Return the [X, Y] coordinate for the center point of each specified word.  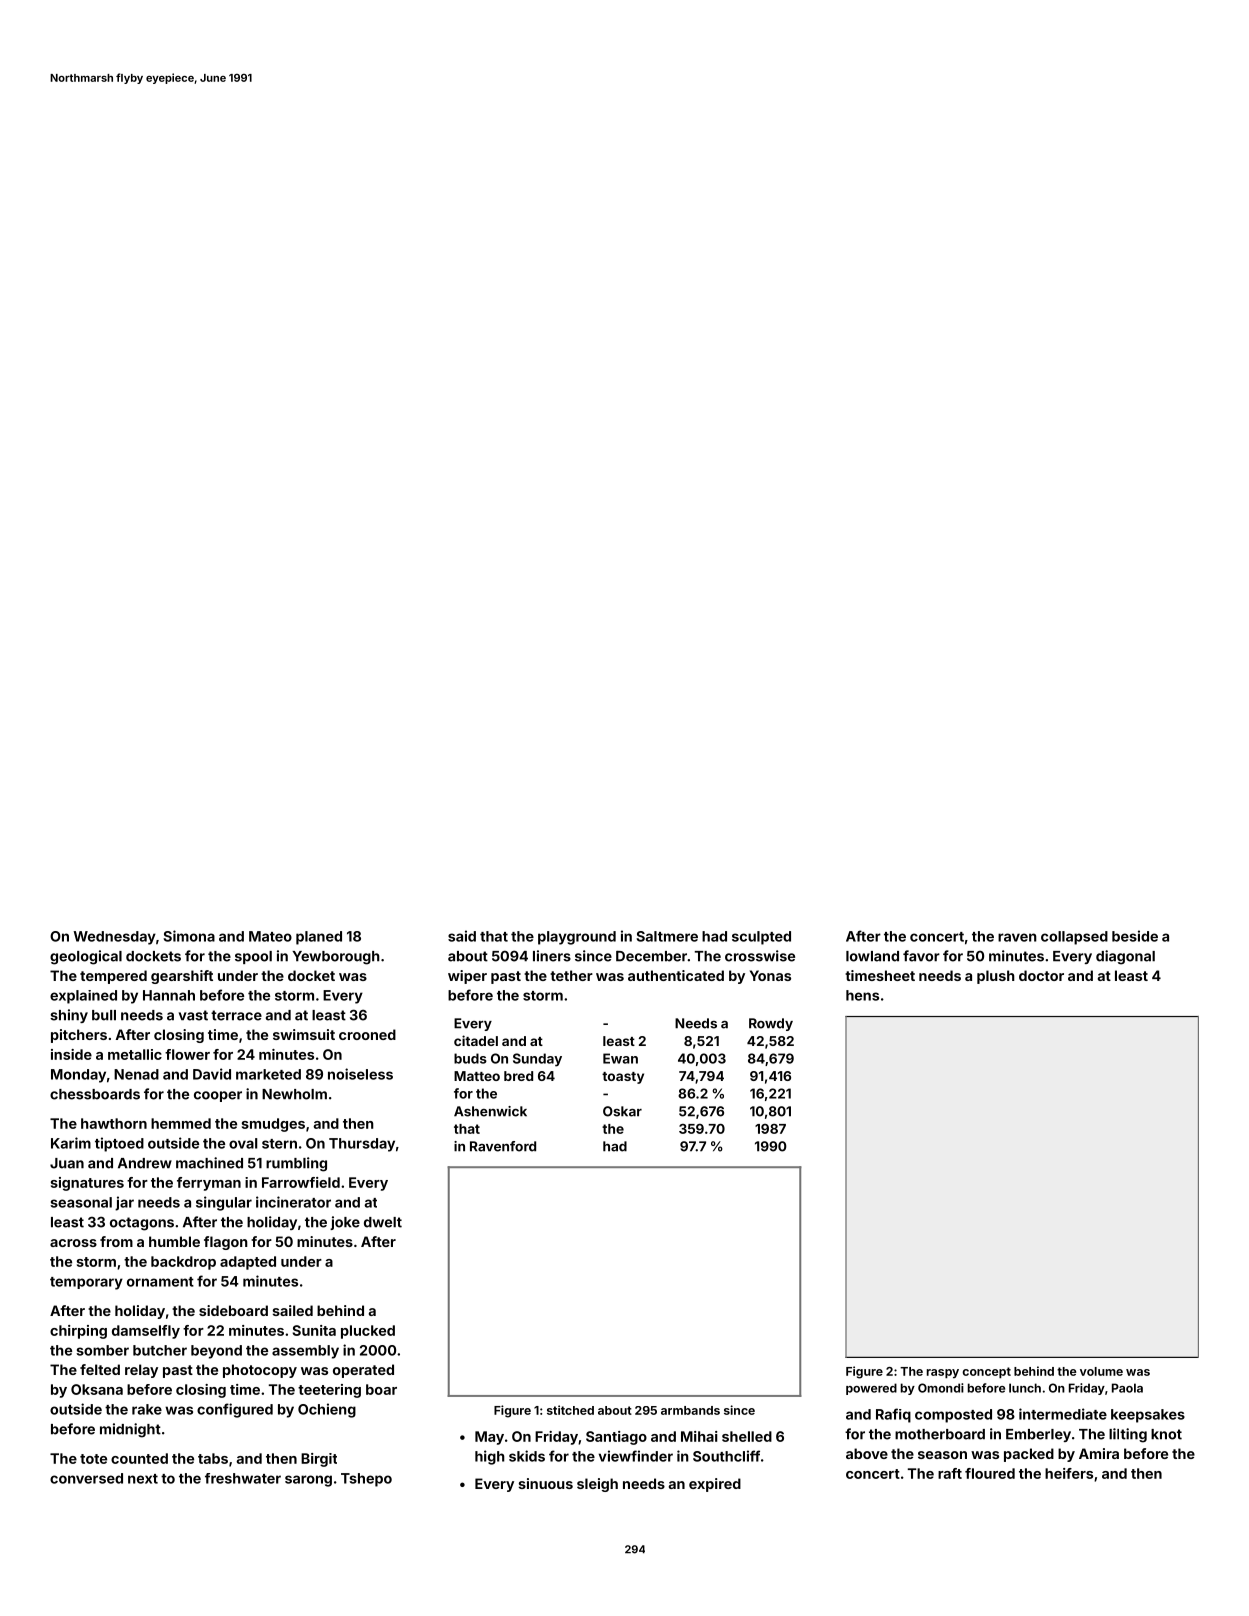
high [490, 1457]
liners [552, 956]
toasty [623, 1078]
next [143, 1479]
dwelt [383, 1222]
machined [209, 1163]
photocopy [260, 1371]
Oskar [622, 1111]
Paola [1127, 1388]
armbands [690, 1410]
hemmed [181, 1123]
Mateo [270, 936]
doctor [1041, 975]
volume [1101, 1371]
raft [950, 1473]
